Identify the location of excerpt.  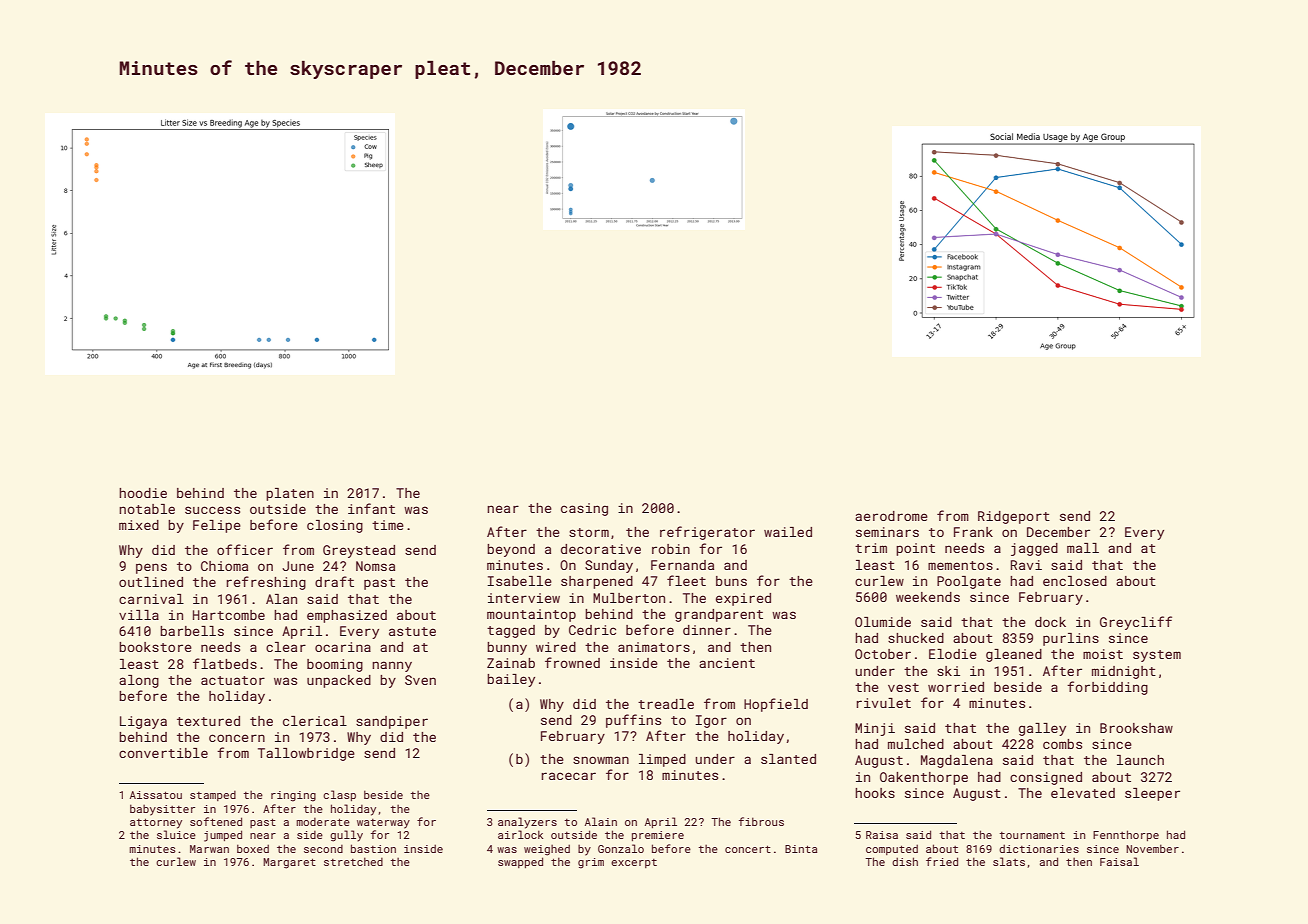
(634, 863).
